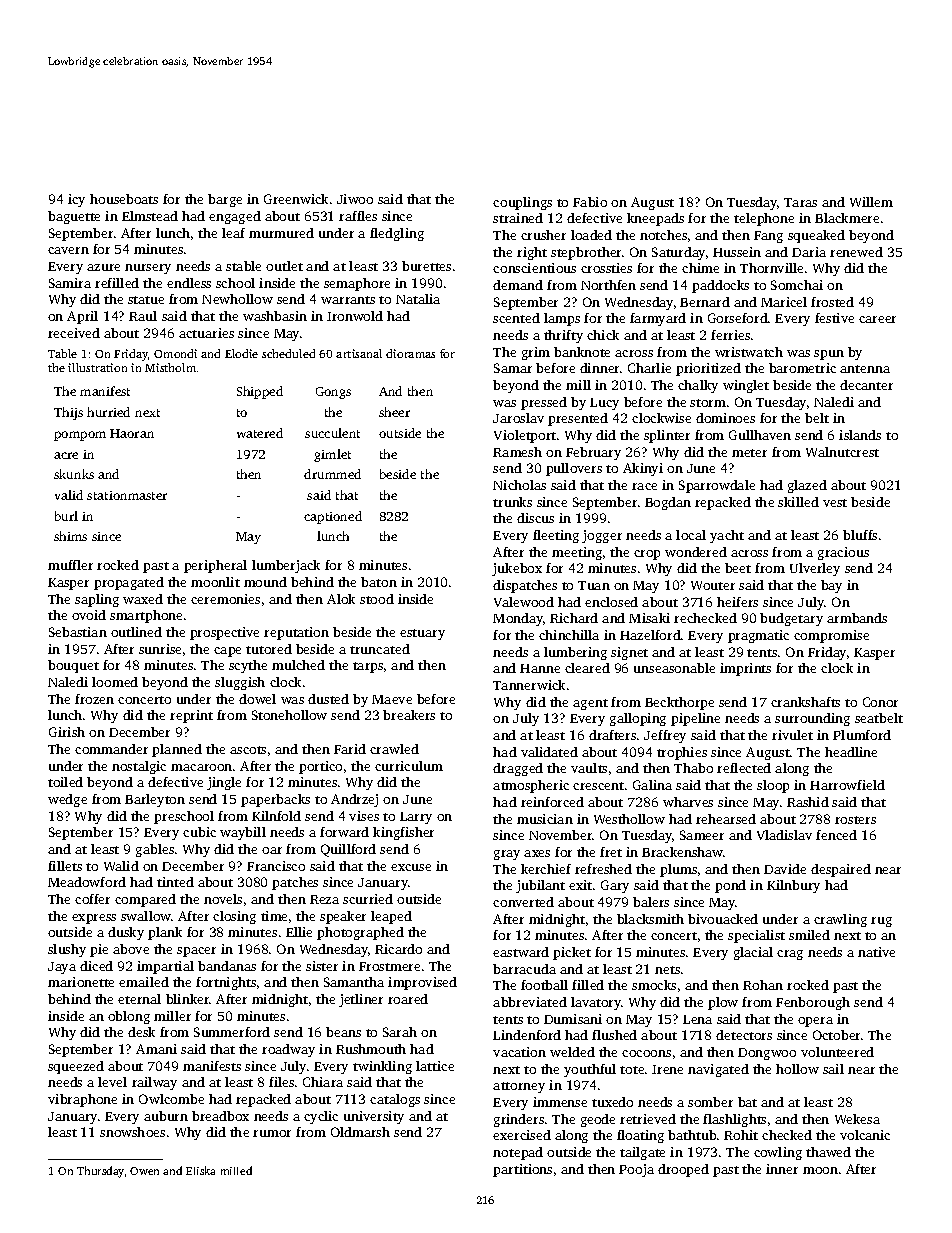 The width and height of the page is (952, 1233). What do you see at coordinates (544, 403) in the page?
I see `pressed` at bounding box center [544, 403].
